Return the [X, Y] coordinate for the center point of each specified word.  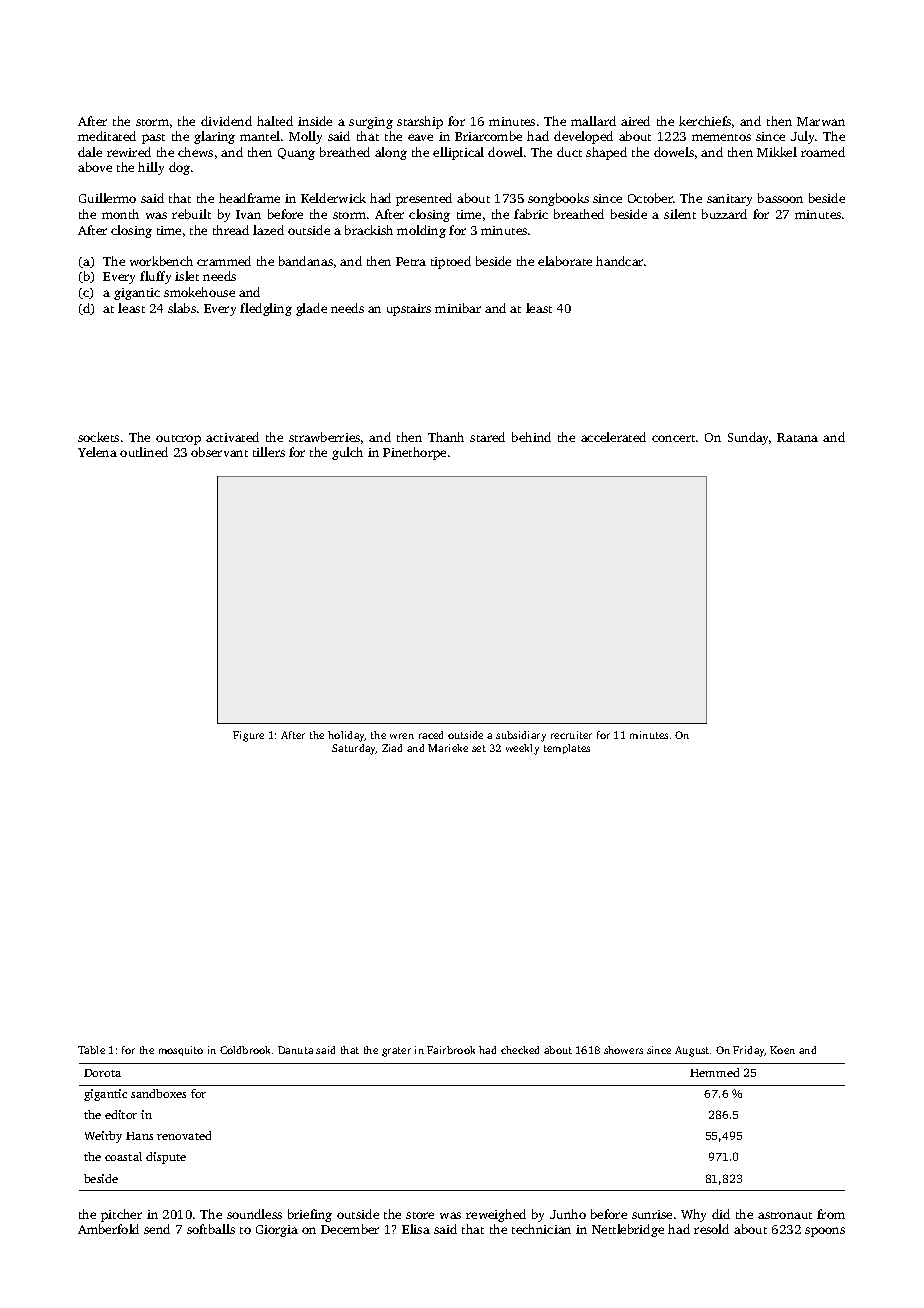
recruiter [571, 735]
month [120, 214]
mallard [593, 121]
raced [431, 735]
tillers [269, 452]
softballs [211, 1229]
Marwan [821, 121]
